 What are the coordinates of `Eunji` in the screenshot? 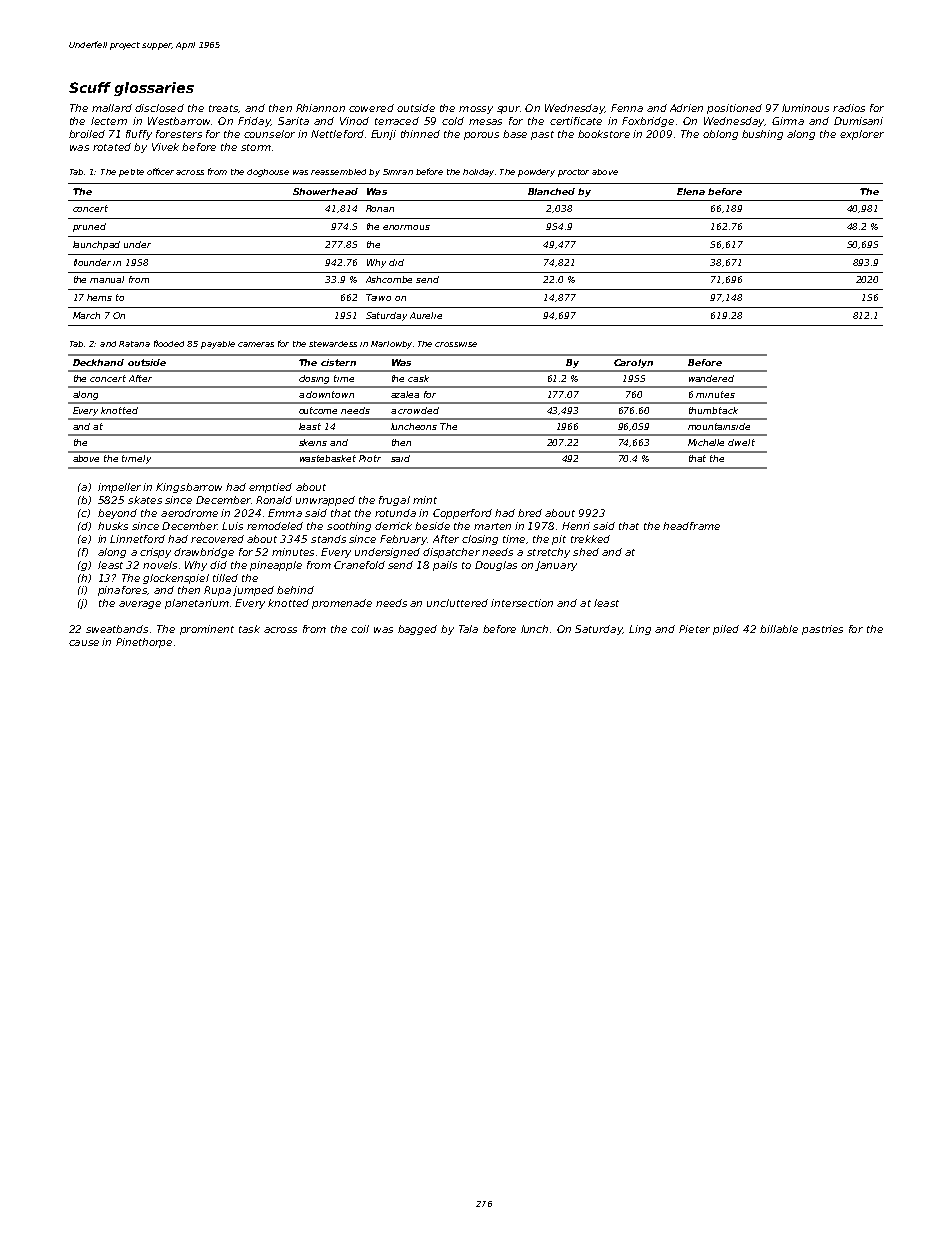 It's located at (383, 135).
